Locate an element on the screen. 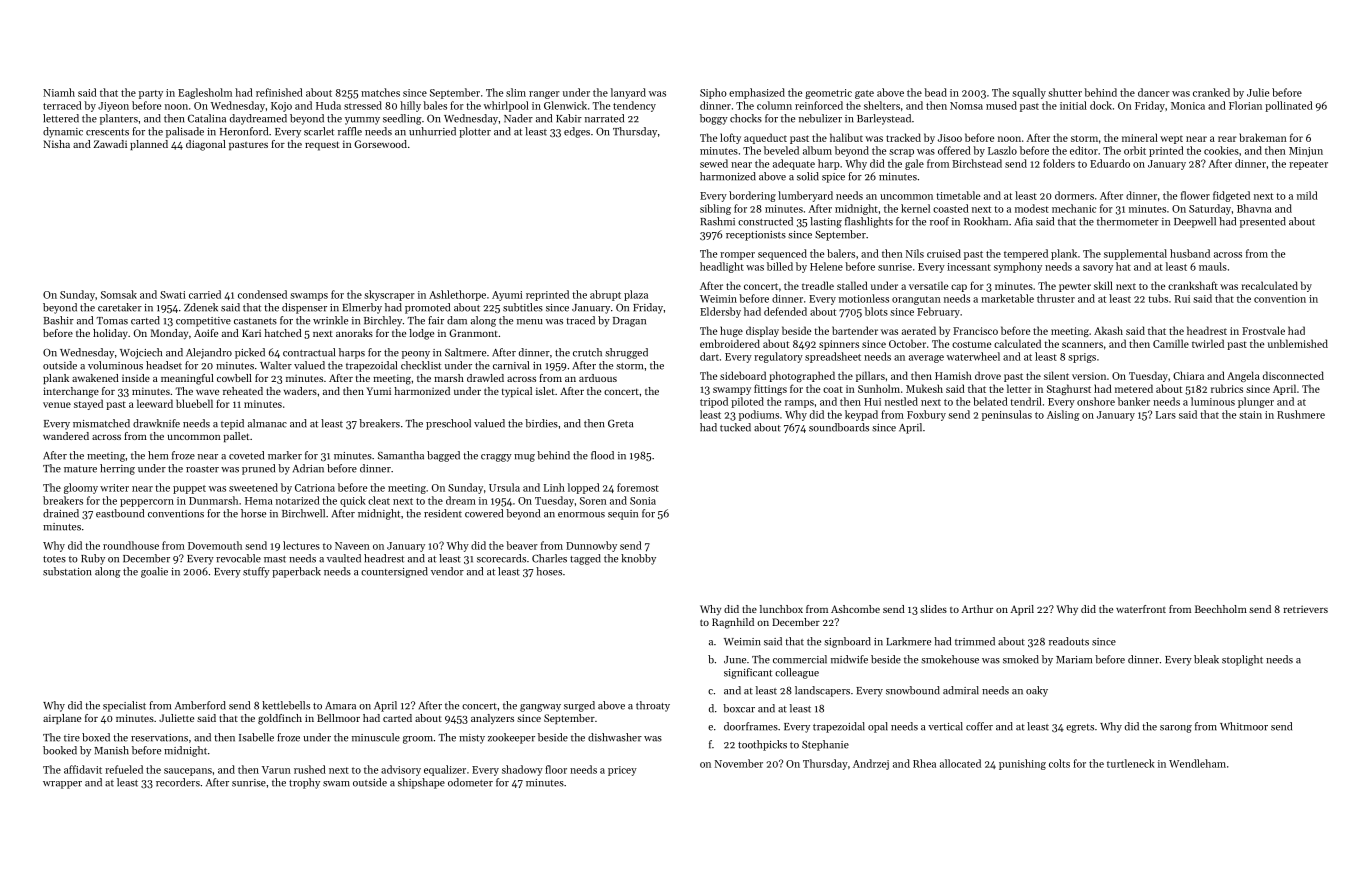  editor is located at coordinates (1084, 150).
